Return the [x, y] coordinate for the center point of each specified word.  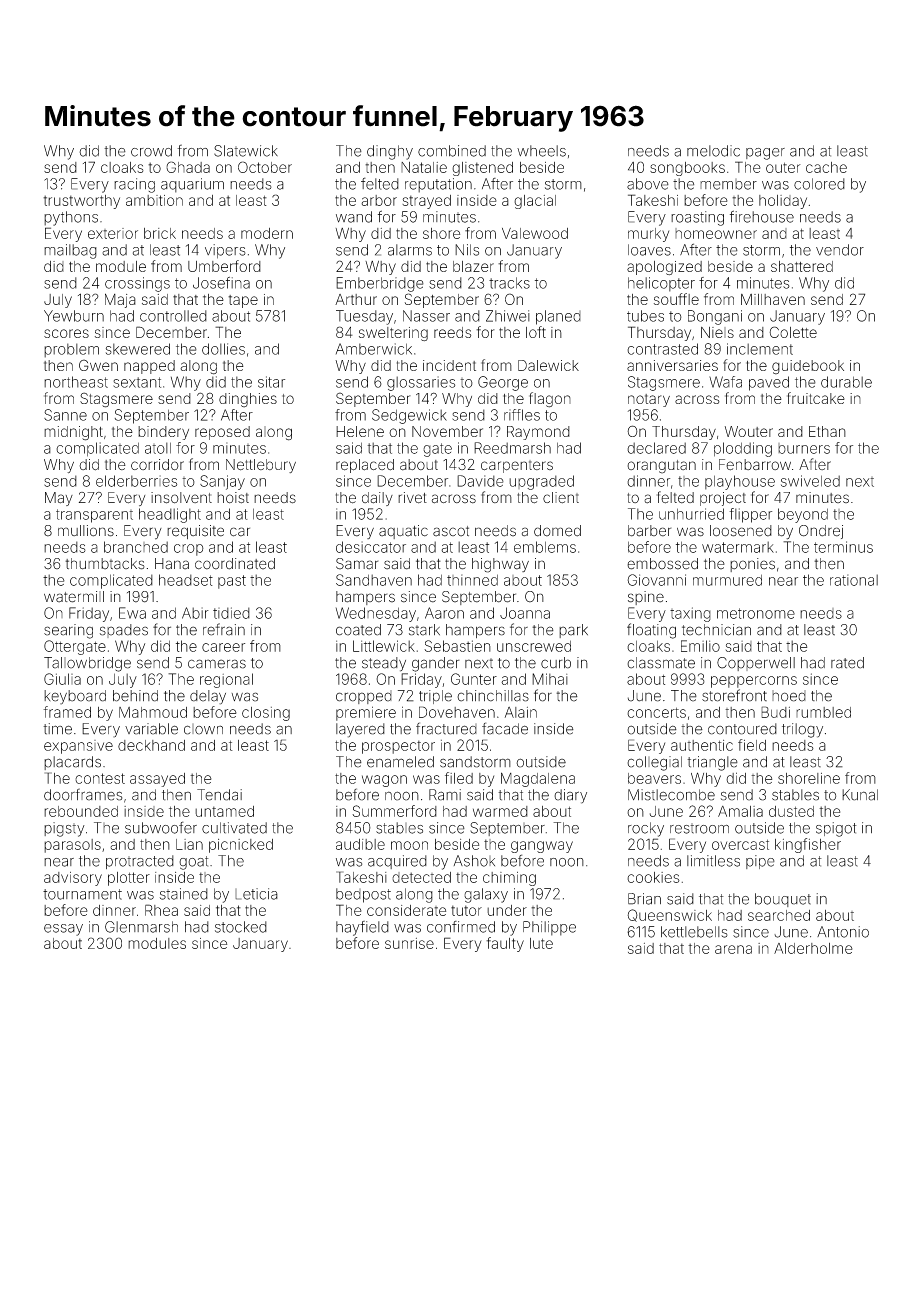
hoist [233, 498]
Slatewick [246, 151]
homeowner [716, 233]
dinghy [390, 152]
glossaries [421, 383]
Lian [189, 844]
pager [765, 154]
